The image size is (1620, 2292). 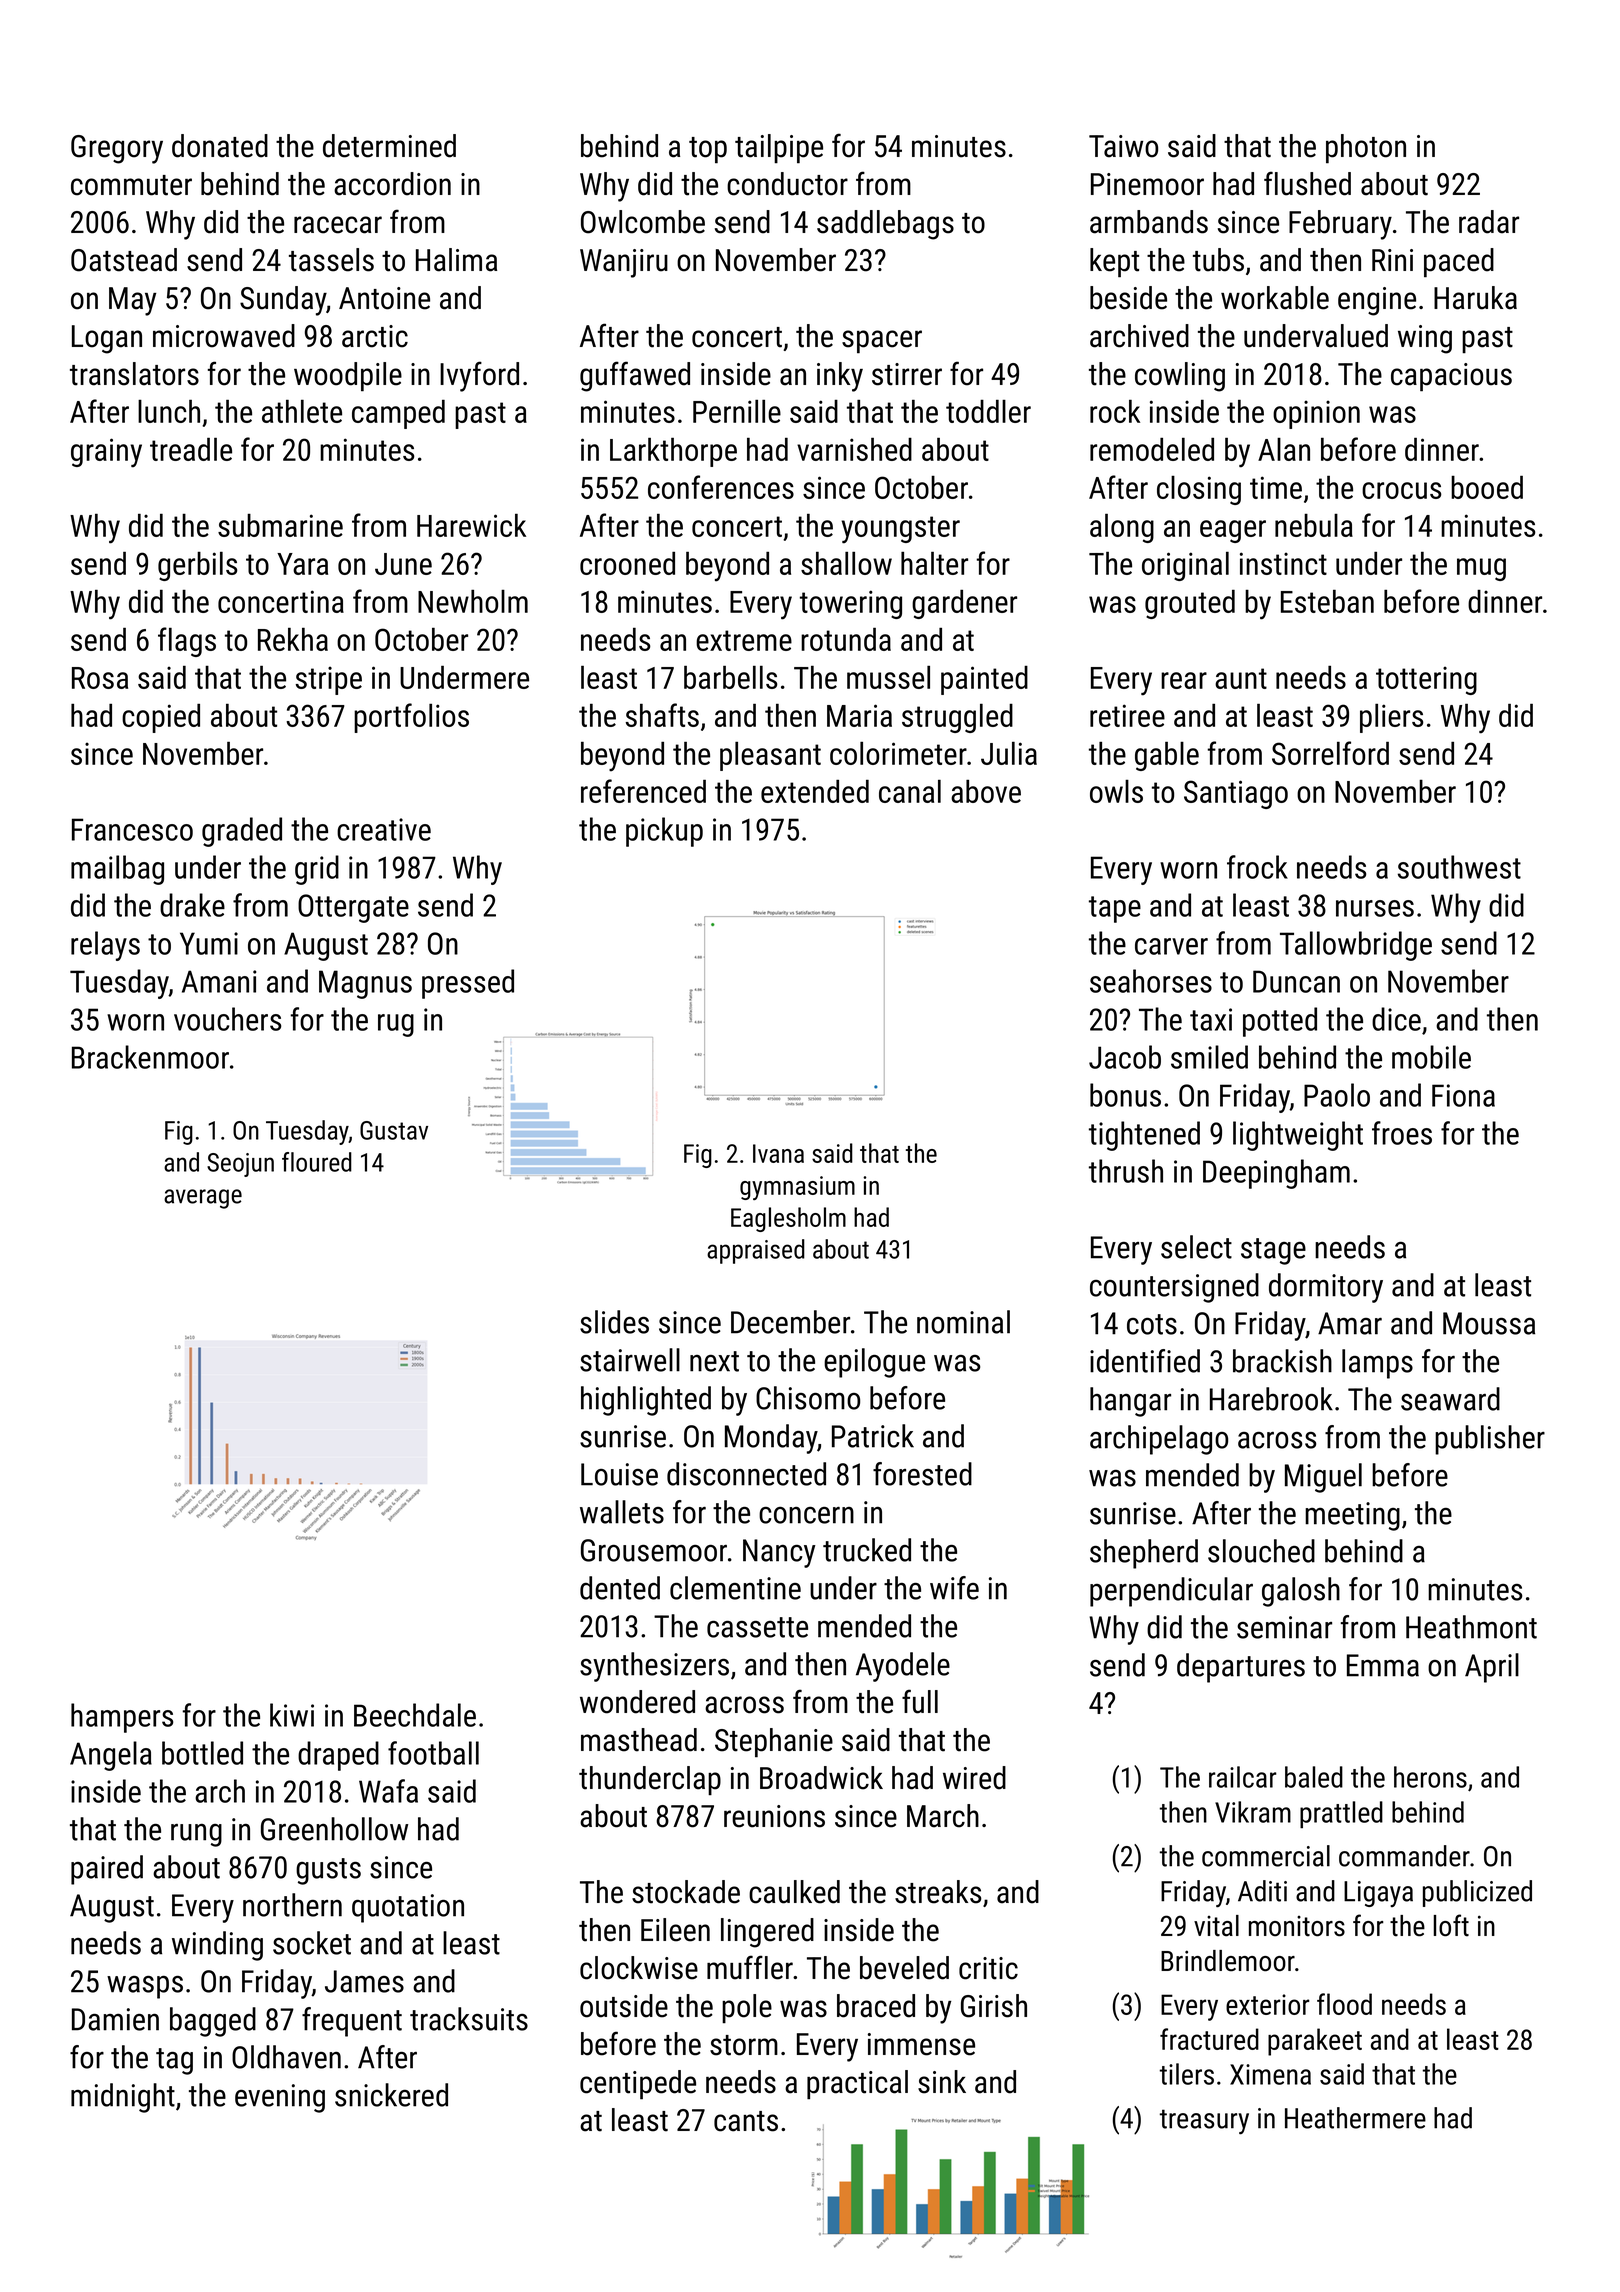 I want to click on Chisomo, so click(x=808, y=1398).
